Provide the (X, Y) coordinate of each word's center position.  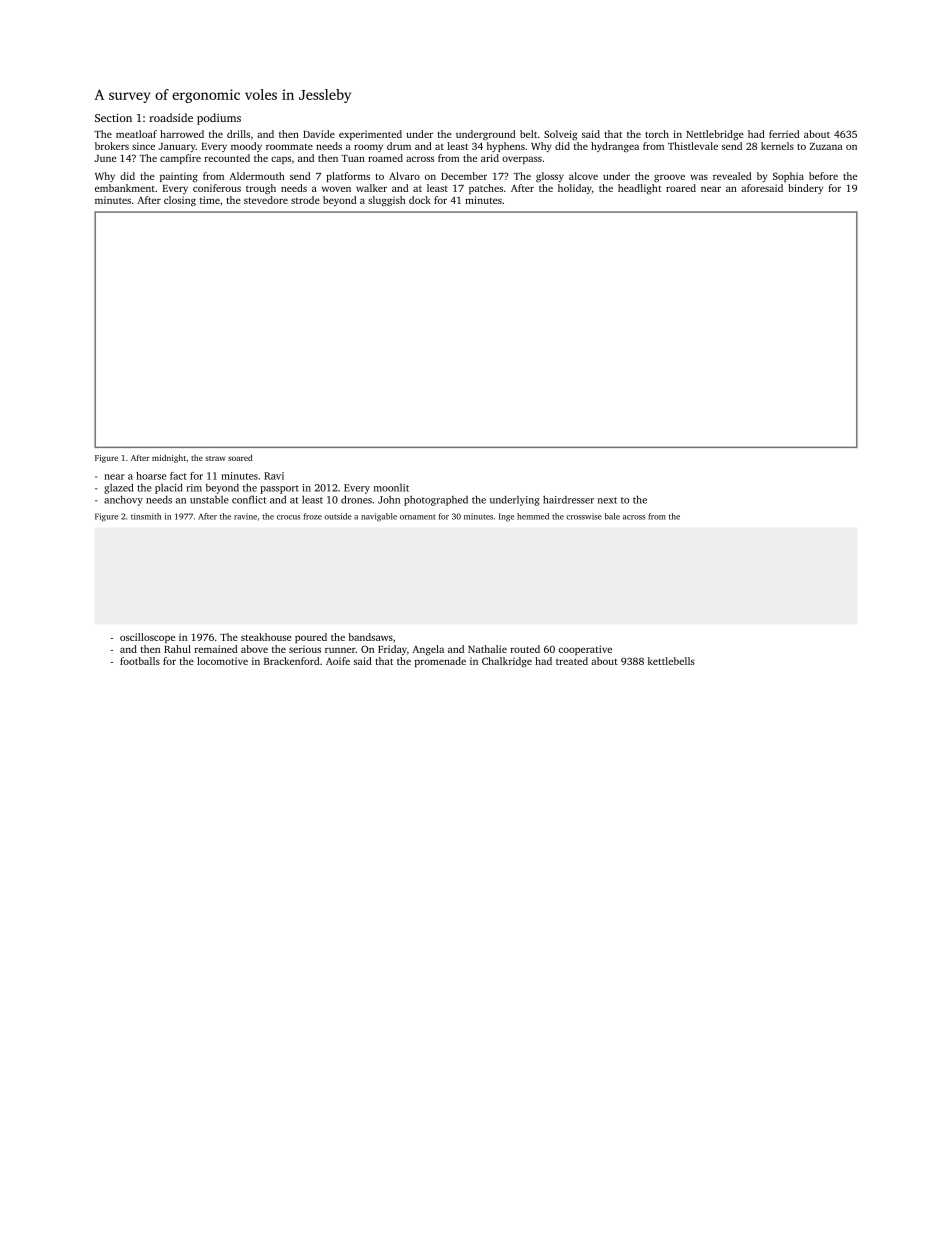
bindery (805, 189)
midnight (169, 458)
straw (215, 458)
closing (180, 201)
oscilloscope (147, 638)
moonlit (391, 488)
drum (399, 146)
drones (356, 499)
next (607, 500)
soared (240, 457)
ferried (784, 134)
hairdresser (568, 499)
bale (612, 516)
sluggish (386, 201)
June (105, 158)
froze (313, 516)
